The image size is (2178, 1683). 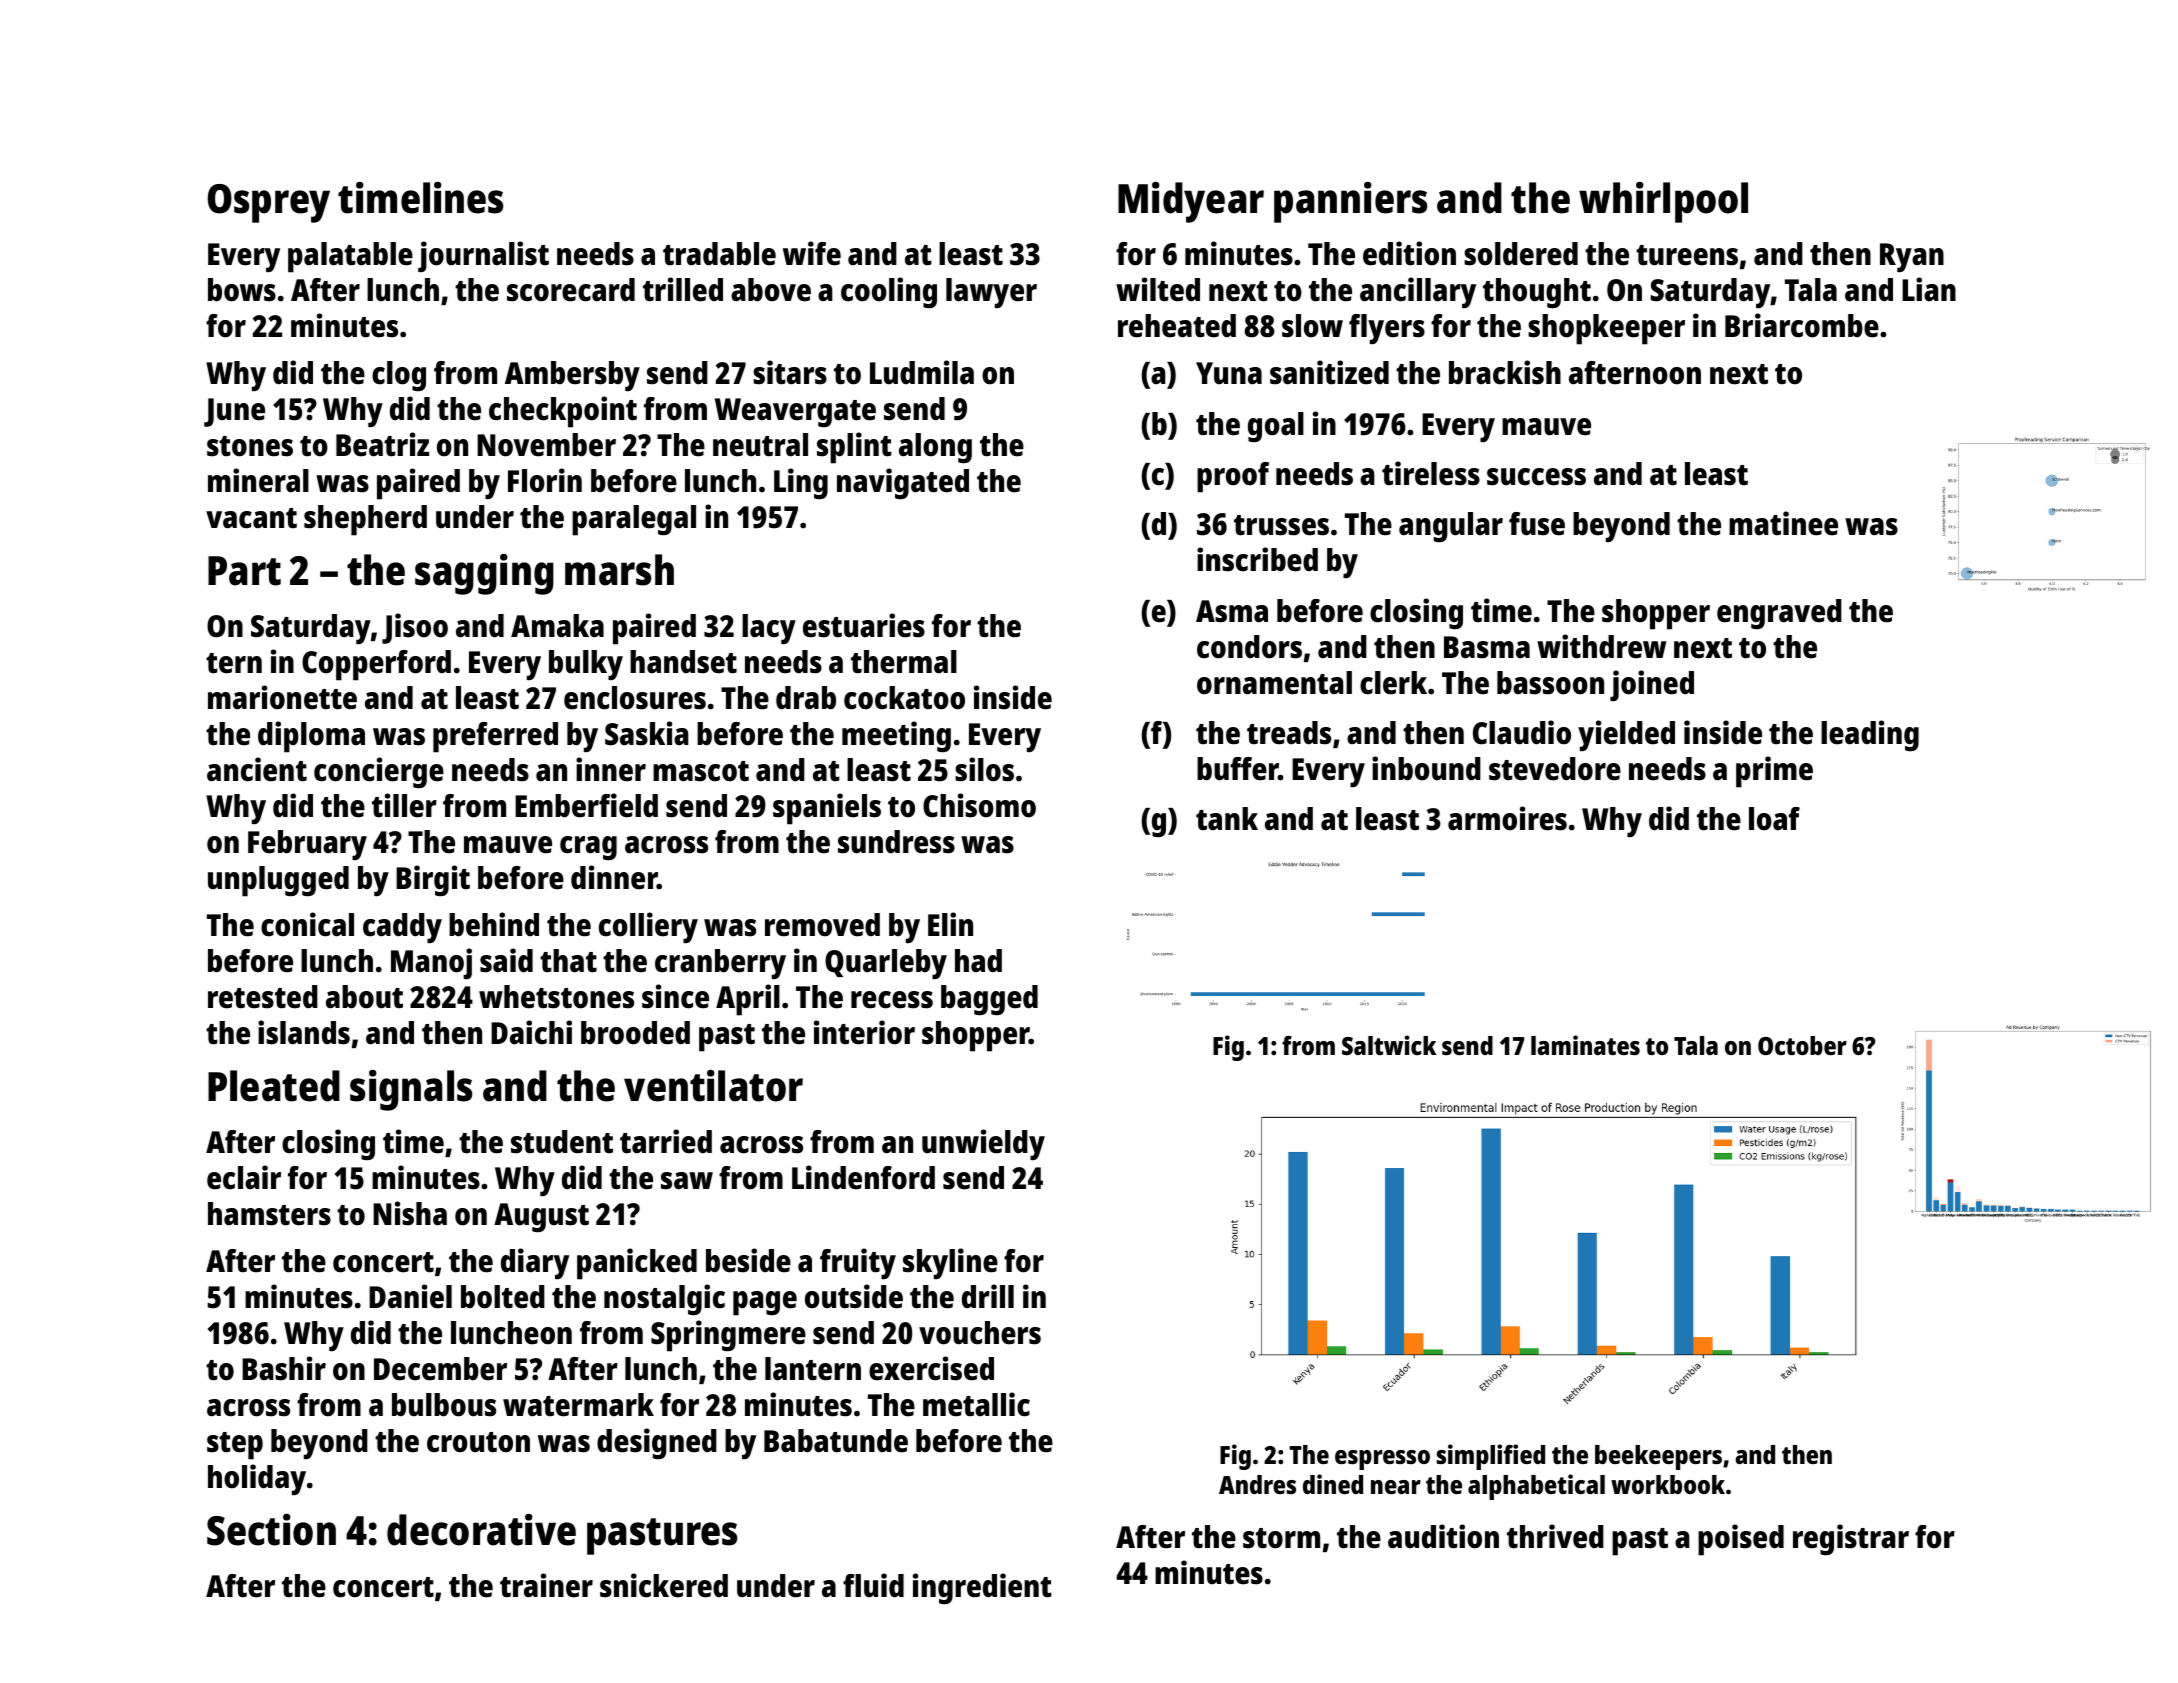 What do you see at coordinates (634, 520) in the image?
I see `paralegal` at bounding box center [634, 520].
